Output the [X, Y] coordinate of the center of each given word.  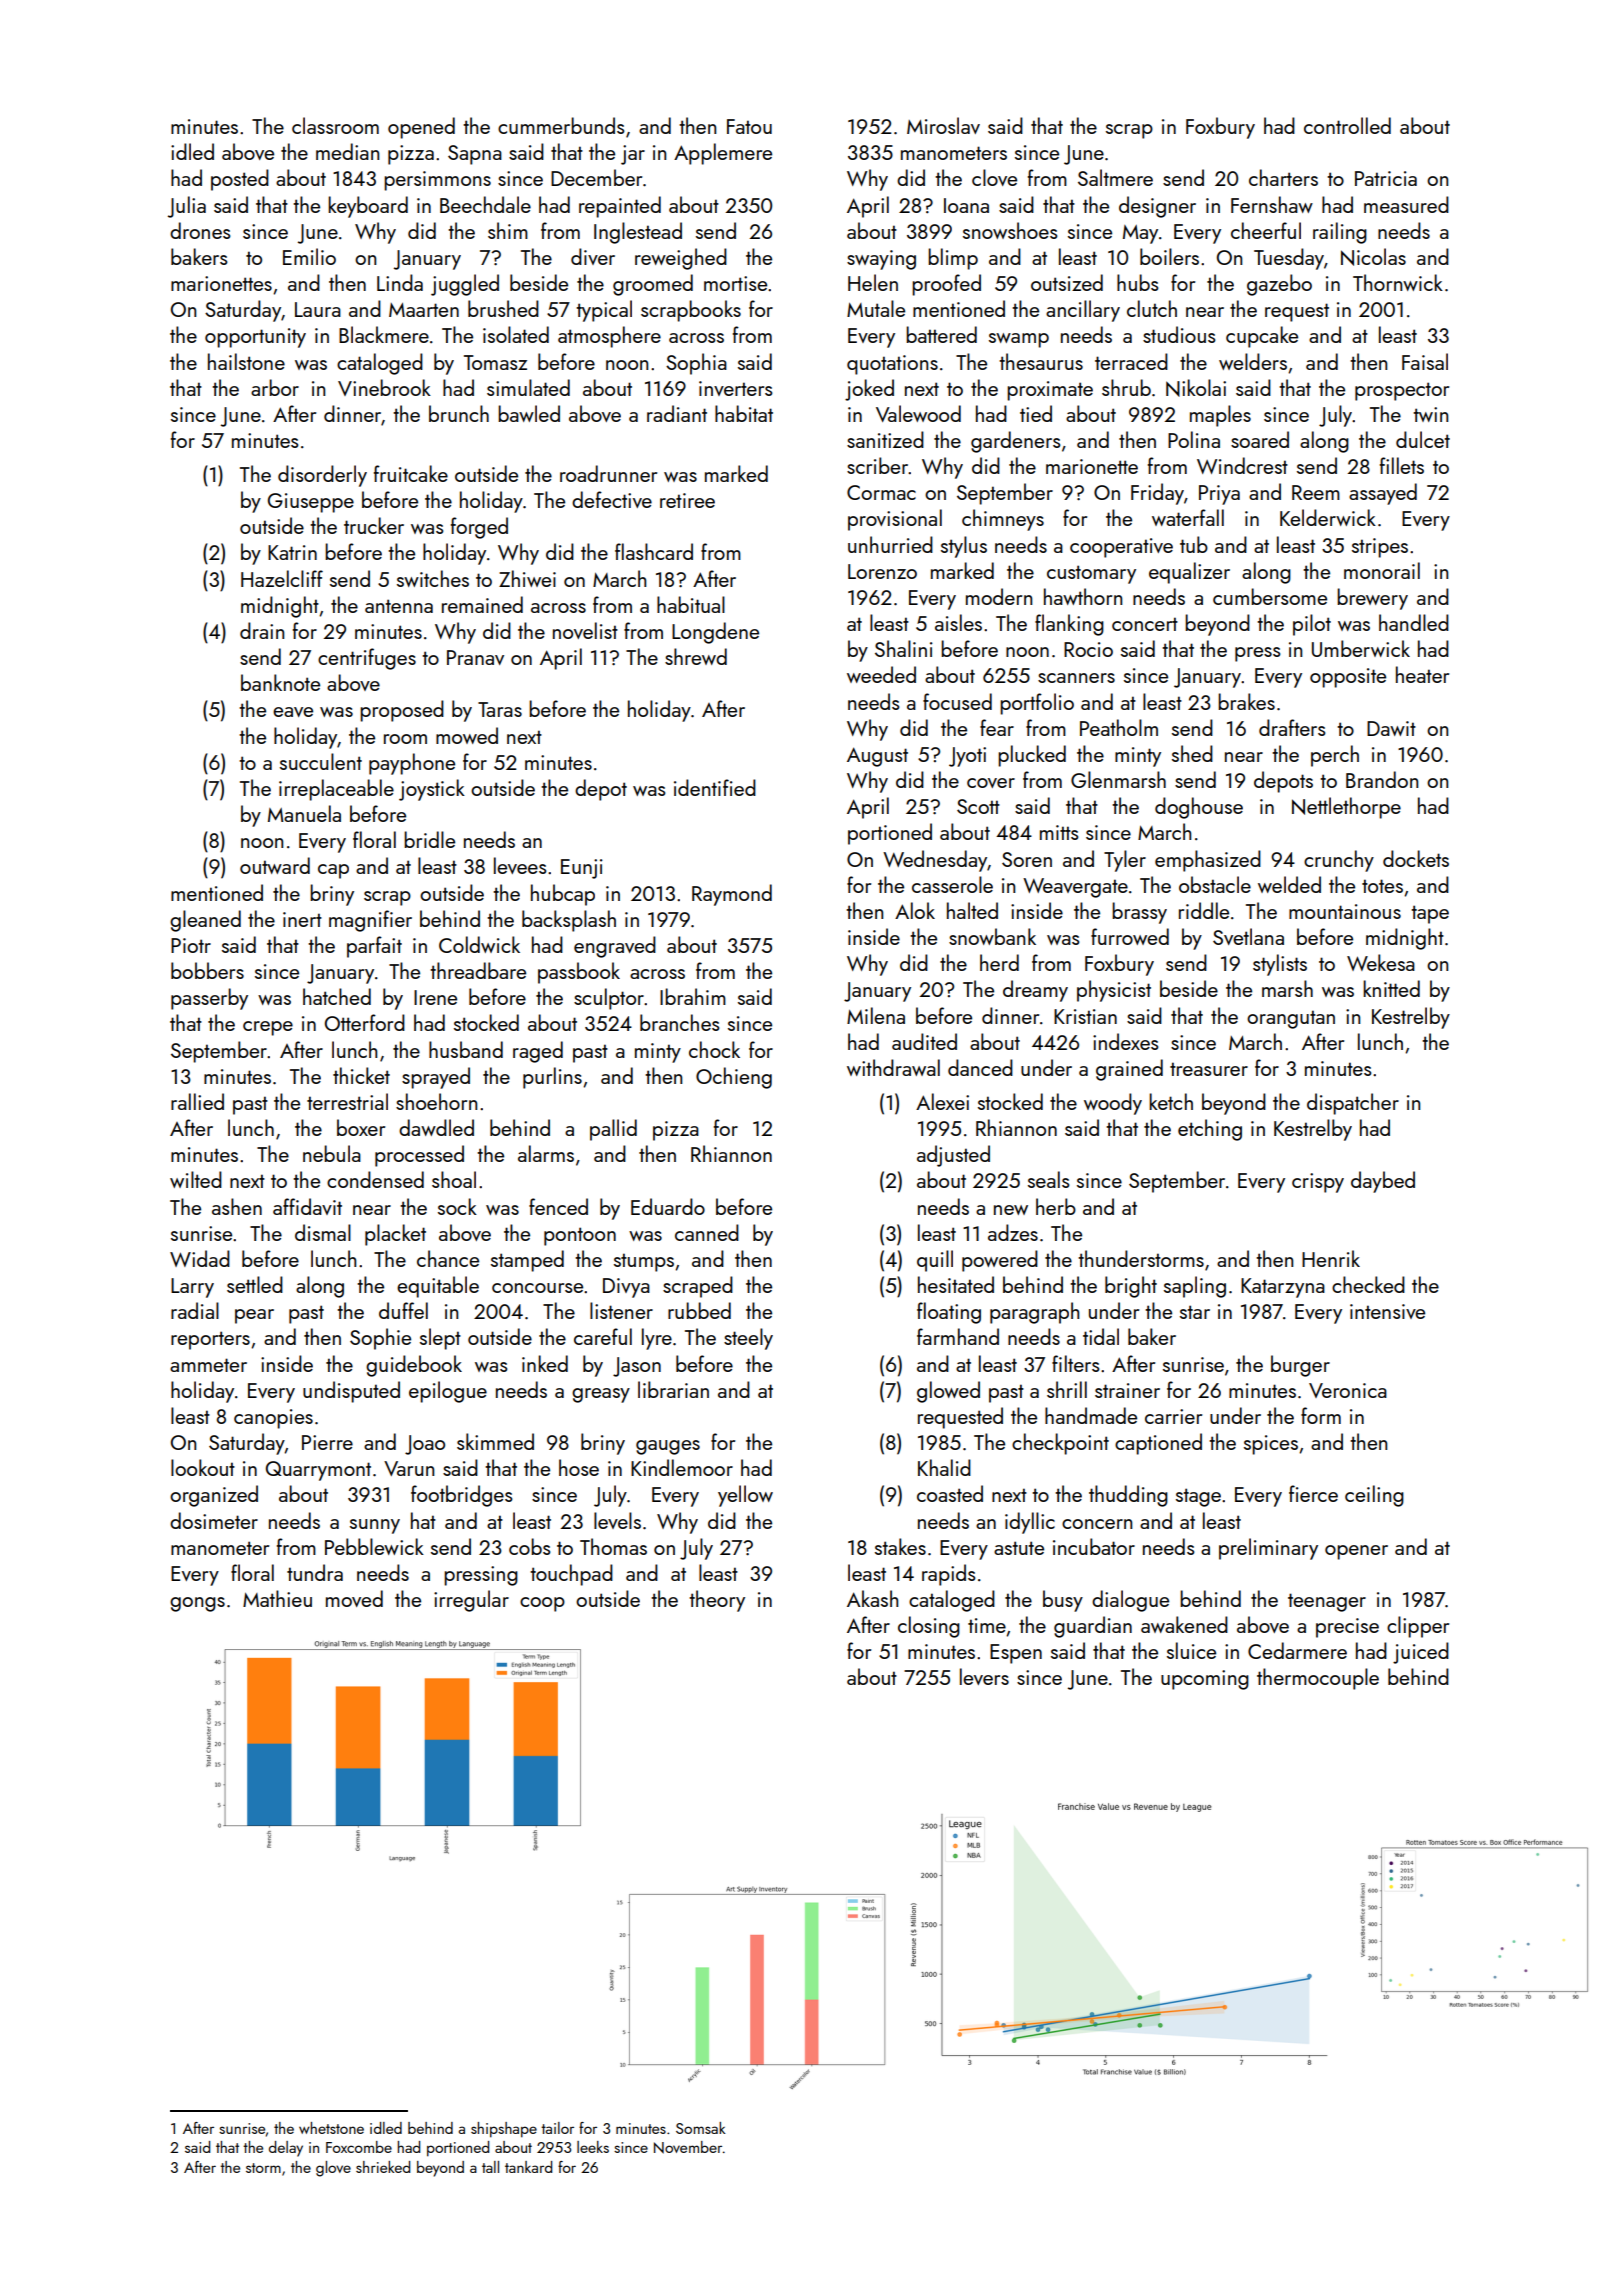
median [347, 151]
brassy [1139, 913]
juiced [1421, 1653]
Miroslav [943, 125]
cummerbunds [561, 125]
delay [286, 2149]
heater [1422, 674]
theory [717, 1601]
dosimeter [214, 1520]
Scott [978, 806]
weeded [881, 674]
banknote [280, 682]
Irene [435, 997]
